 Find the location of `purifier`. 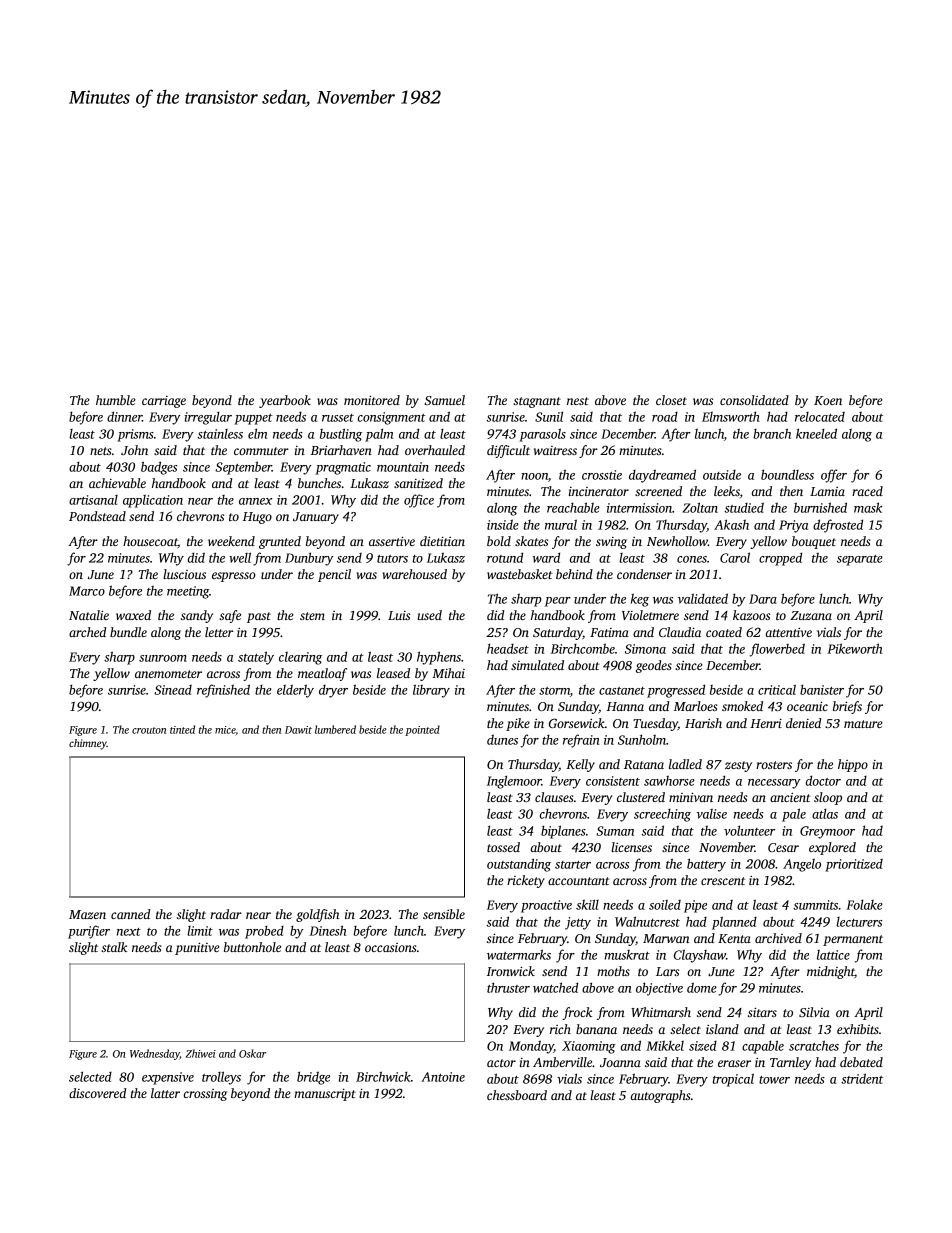

purifier is located at coordinates (89, 932).
